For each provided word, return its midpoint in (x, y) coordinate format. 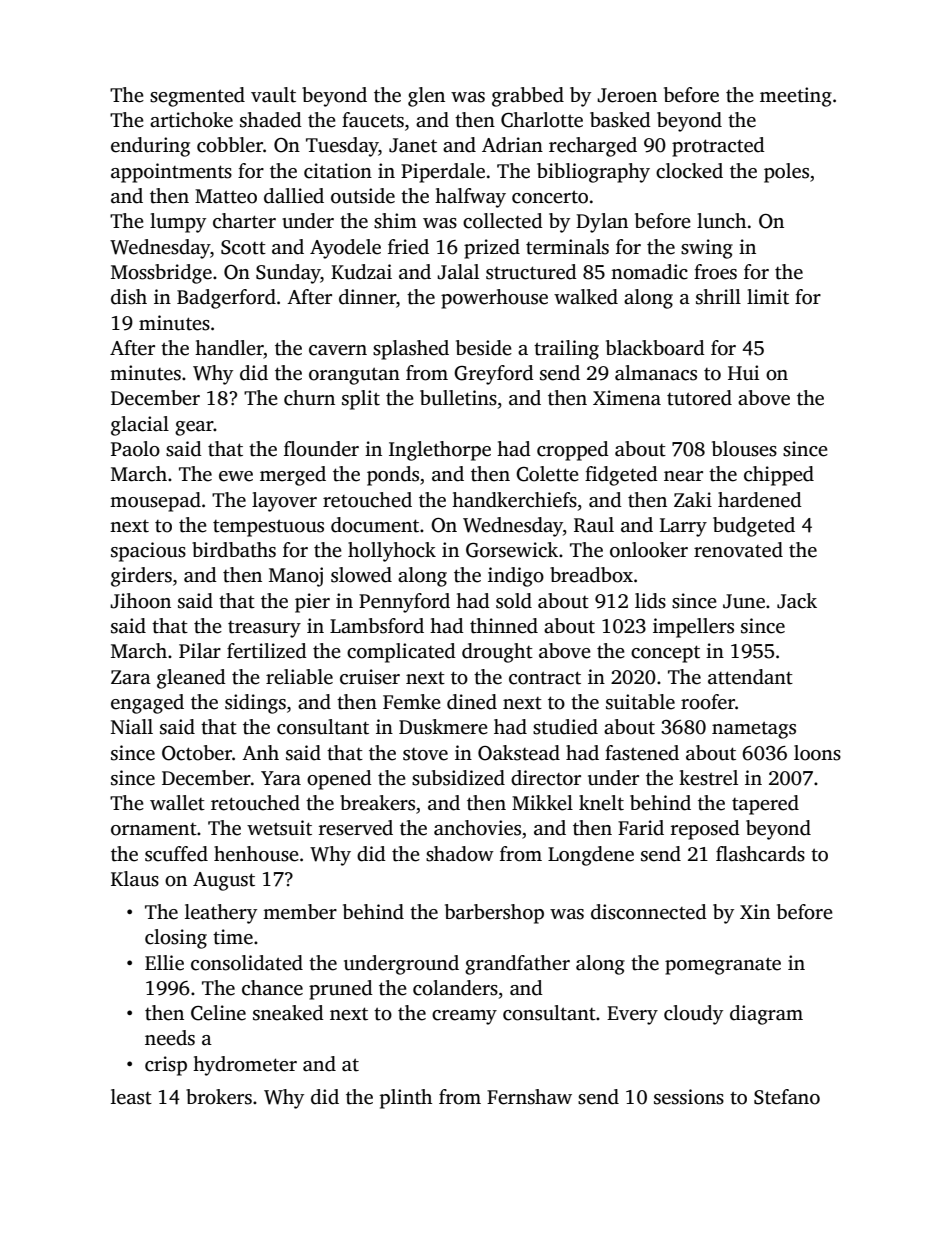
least (131, 1097)
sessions (689, 1097)
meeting (796, 97)
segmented (197, 97)
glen (426, 97)
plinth (406, 1099)
